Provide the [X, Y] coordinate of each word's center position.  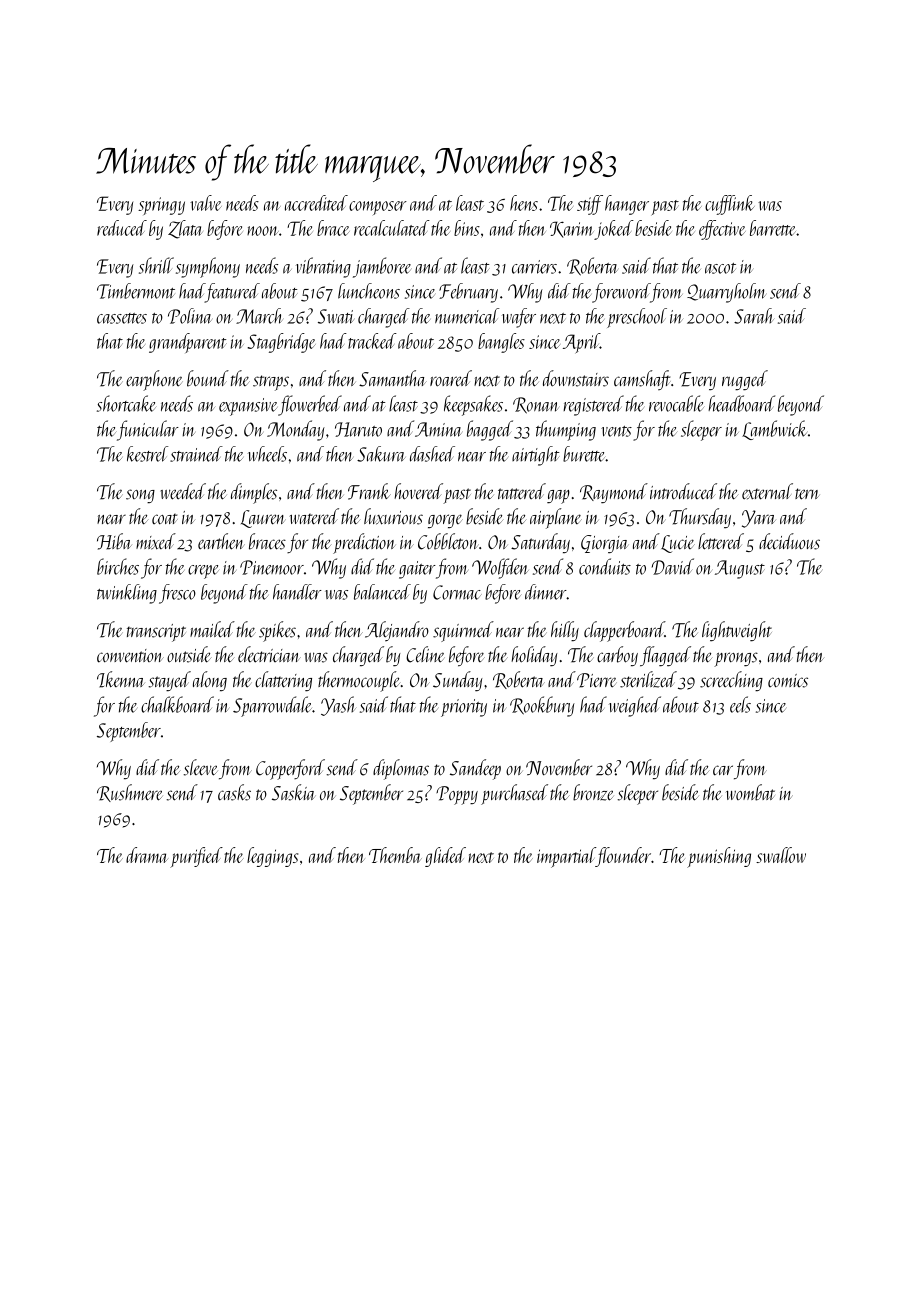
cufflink [730, 205]
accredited [316, 203]
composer [378, 208]
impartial [566, 857]
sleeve [201, 767]
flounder [623, 857]
